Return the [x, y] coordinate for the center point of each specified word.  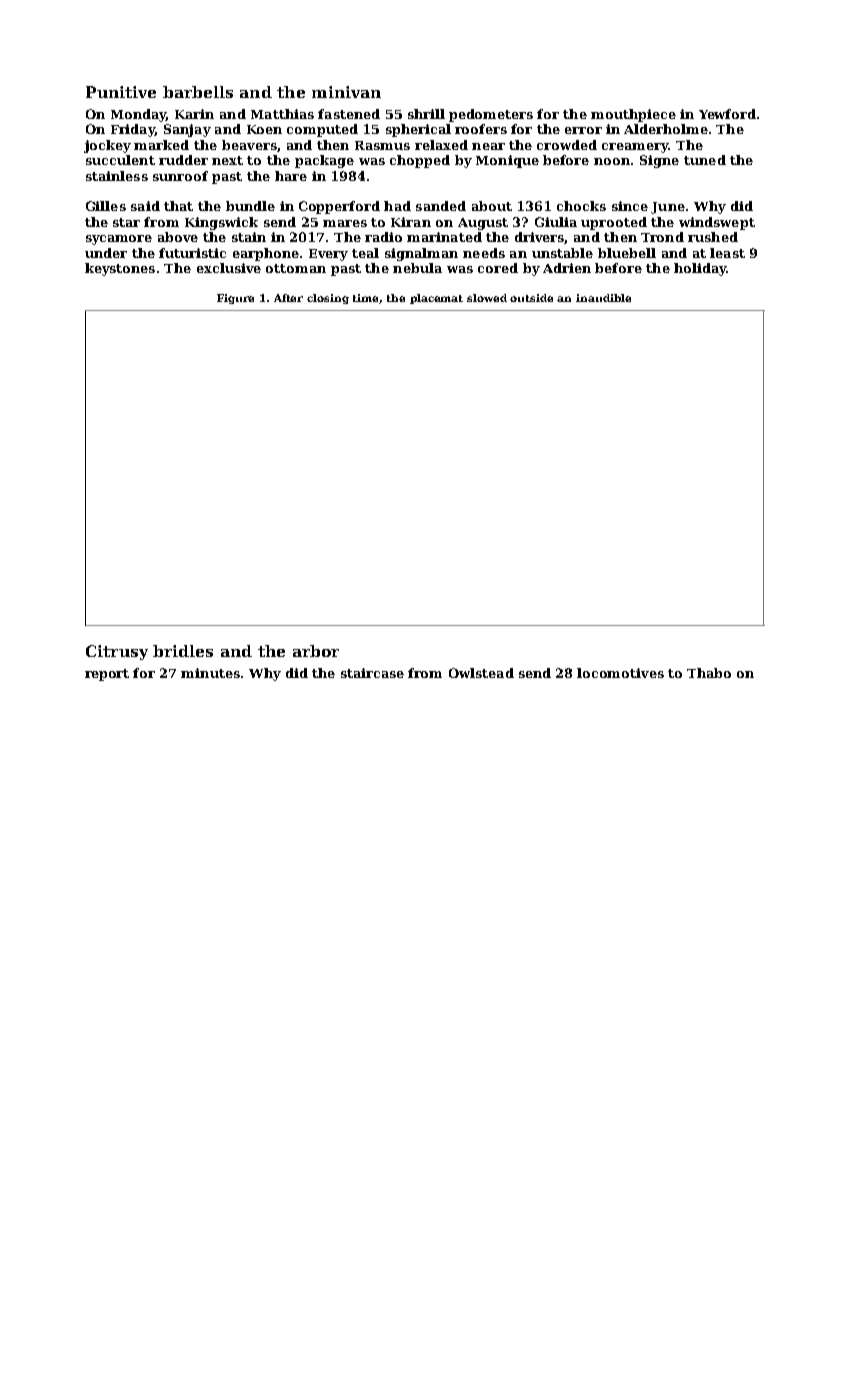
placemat [436, 299]
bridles [183, 651]
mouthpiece [633, 115]
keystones [120, 269]
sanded [441, 206]
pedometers [491, 115]
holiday [700, 269]
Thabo [709, 673]
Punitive [121, 92]
